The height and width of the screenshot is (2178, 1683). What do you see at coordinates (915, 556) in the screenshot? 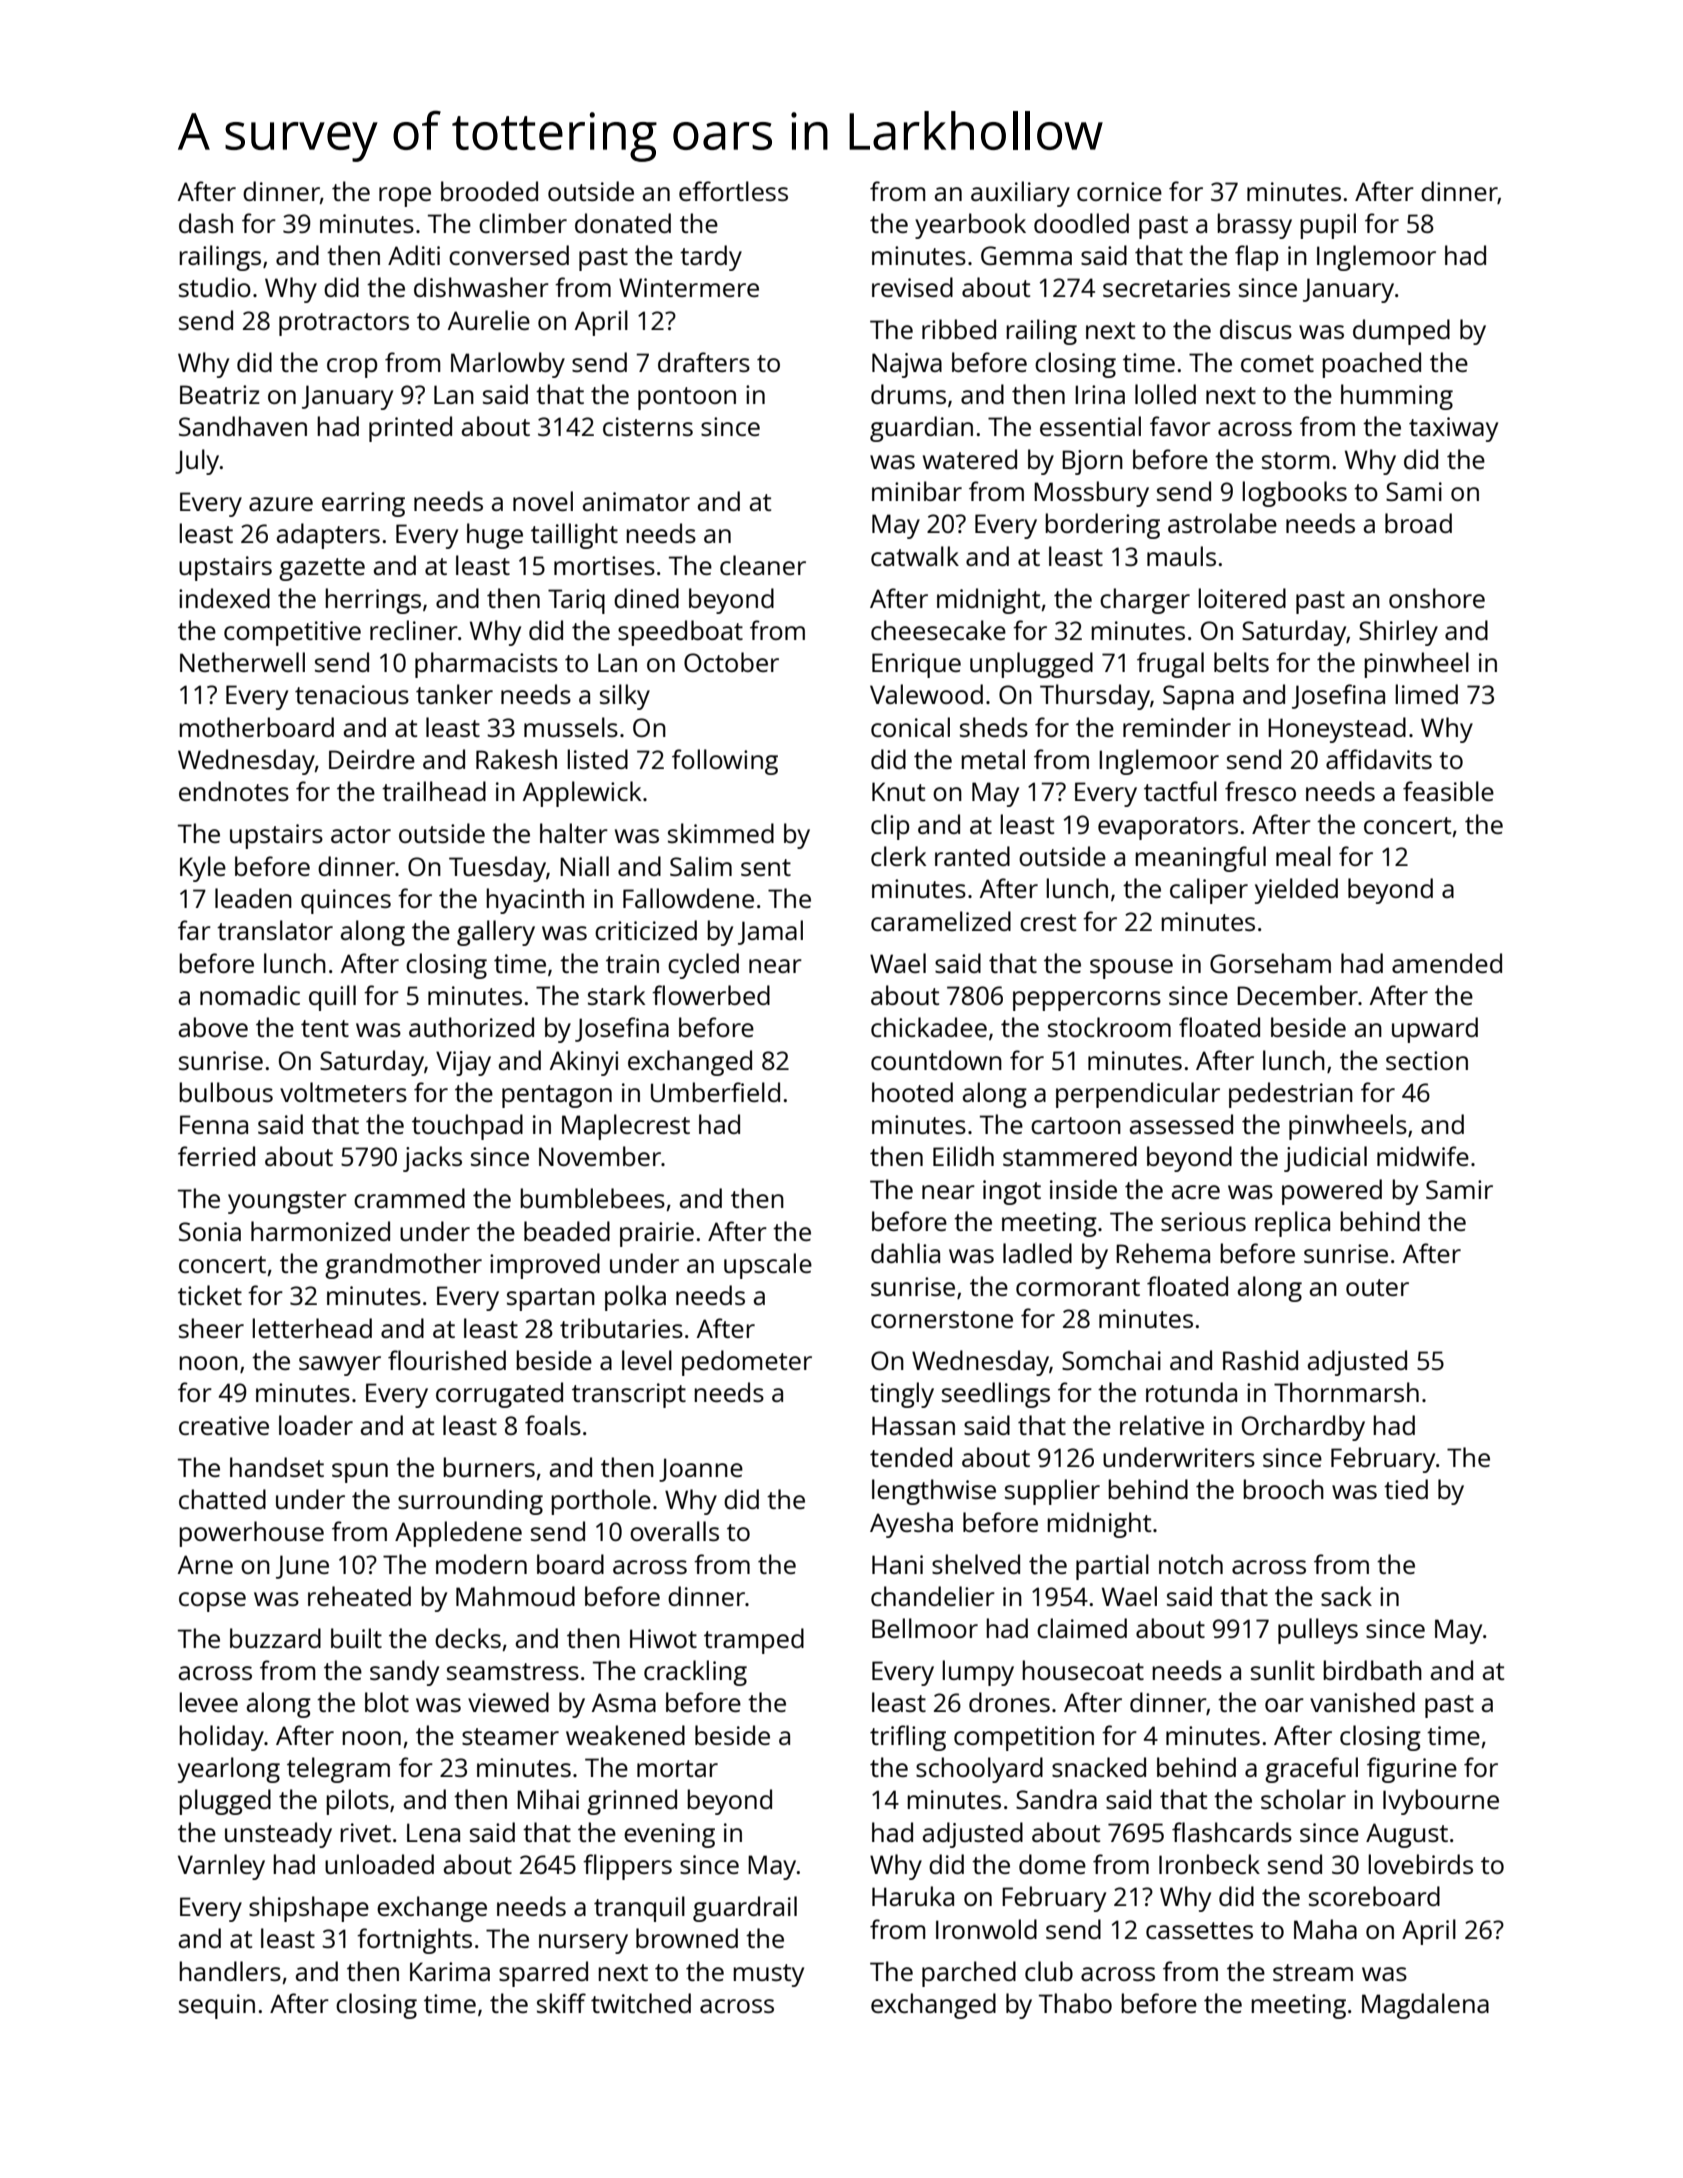
I see `catwalk` at bounding box center [915, 556].
